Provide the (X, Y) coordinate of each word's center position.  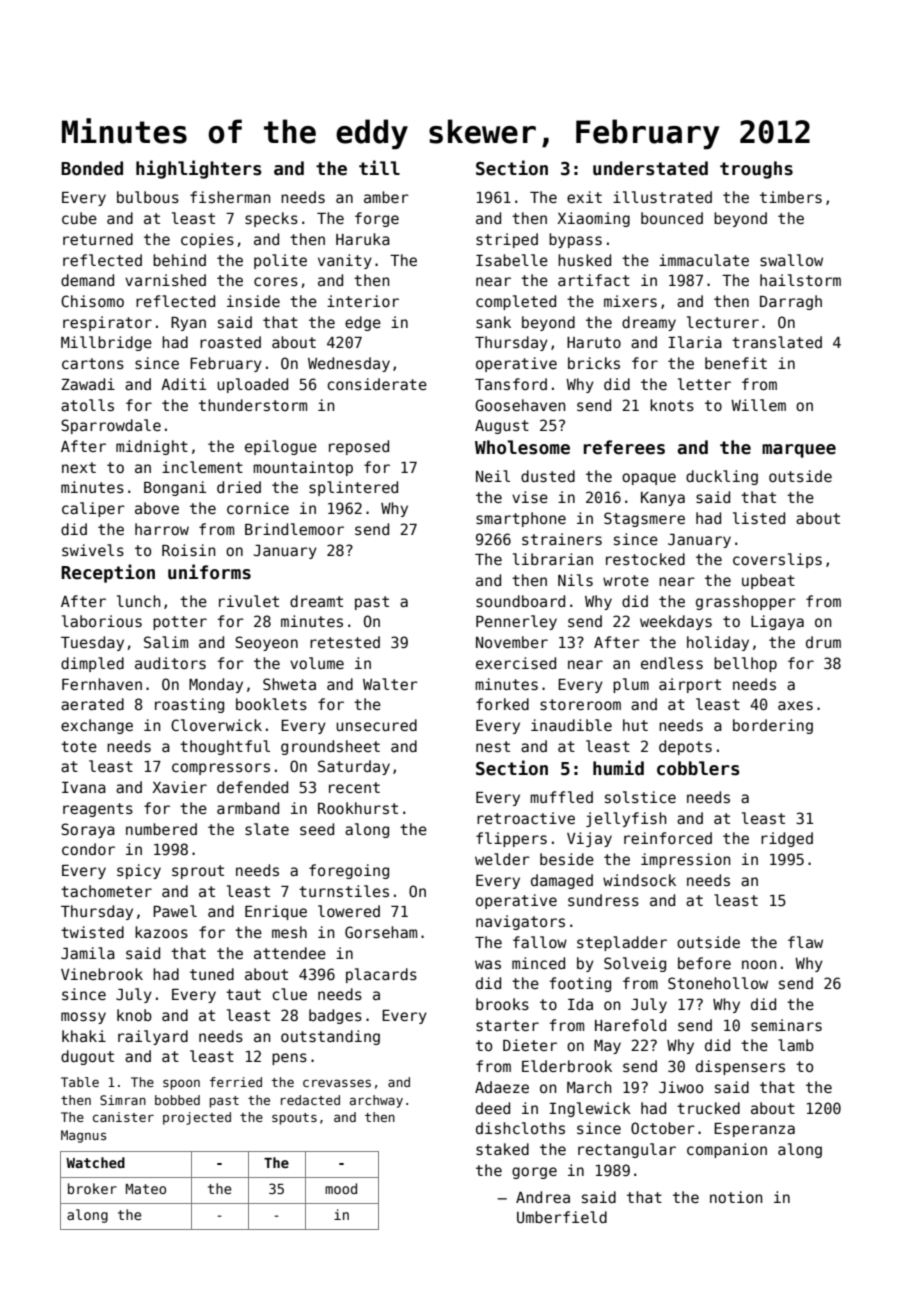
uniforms (209, 572)
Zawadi (88, 384)
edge (363, 323)
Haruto (594, 342)
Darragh (791, 302)
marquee (799, 451)
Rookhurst (358, 808)
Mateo (146, 1189)
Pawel (175, 911)
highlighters (199, 169)
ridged (787, 839)
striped (507, 240)
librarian (553, 559)
